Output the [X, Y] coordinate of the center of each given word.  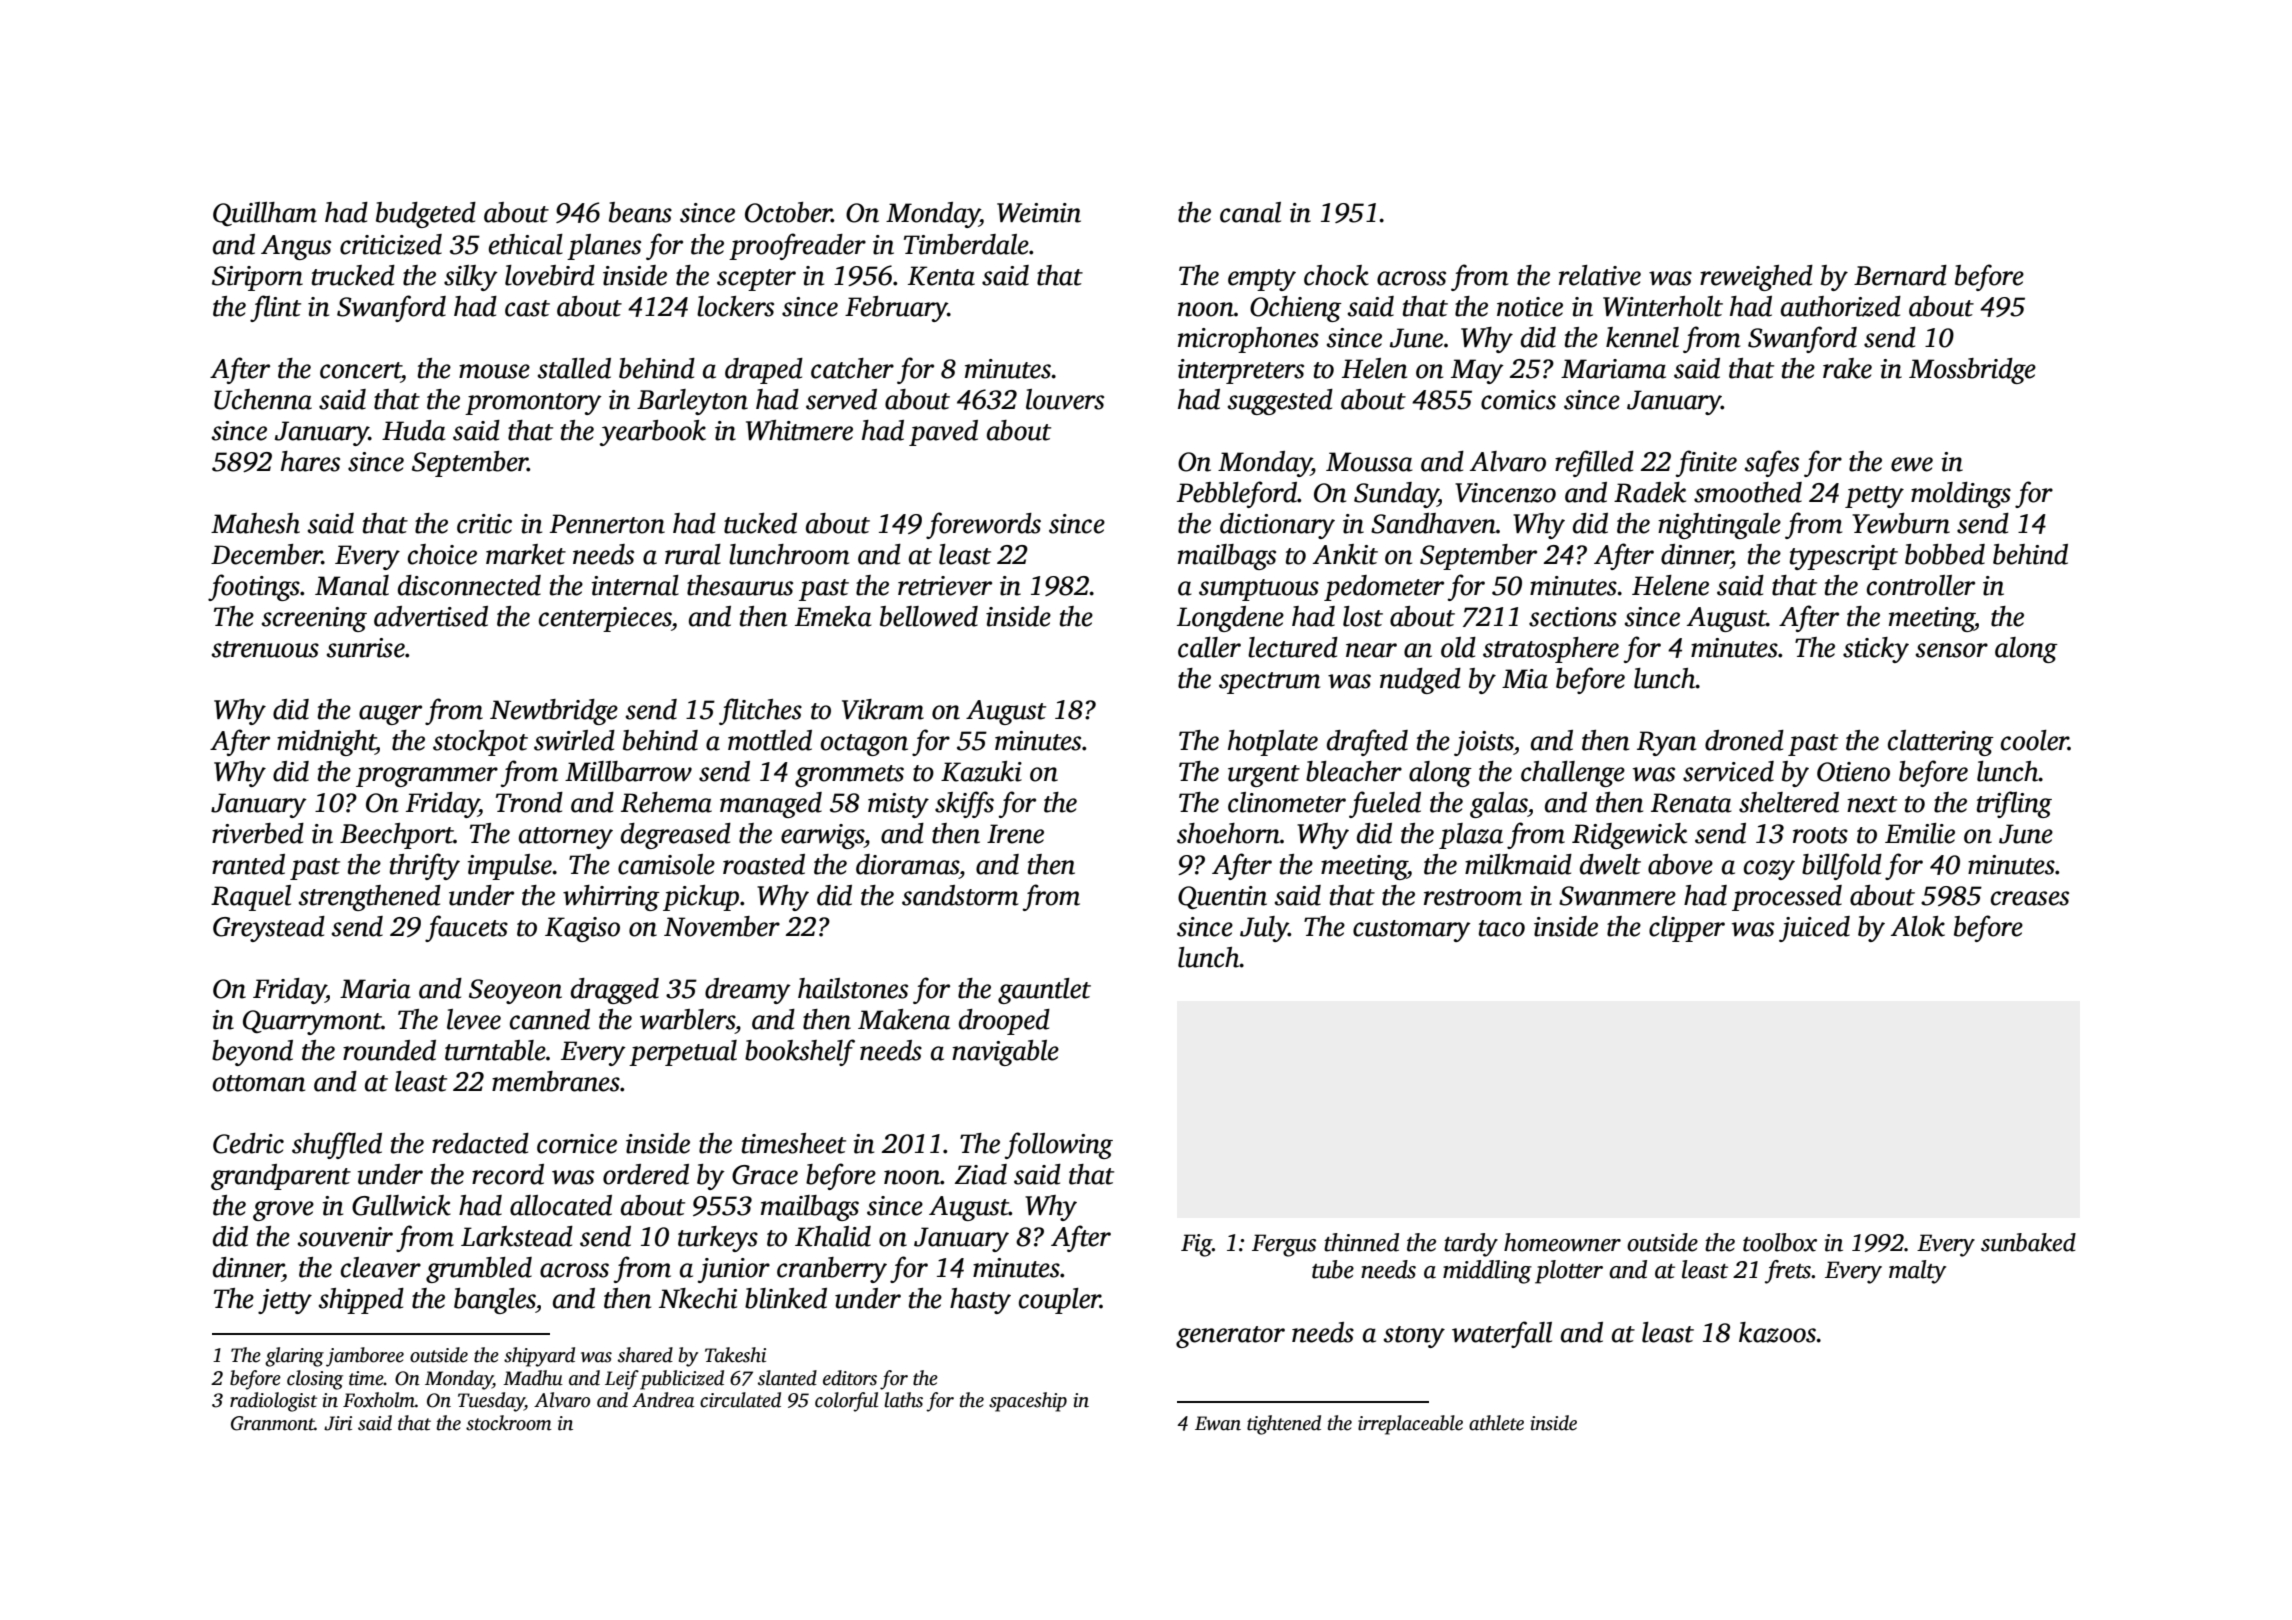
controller [1921, 585]
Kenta [941, 276]
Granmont [273, 1423]
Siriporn [257, 278]
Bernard [1900, 275]
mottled [770, 740]
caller [1209, 647]
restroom [1473, 897]
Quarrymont [312, 1022]
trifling [2014, 804]
